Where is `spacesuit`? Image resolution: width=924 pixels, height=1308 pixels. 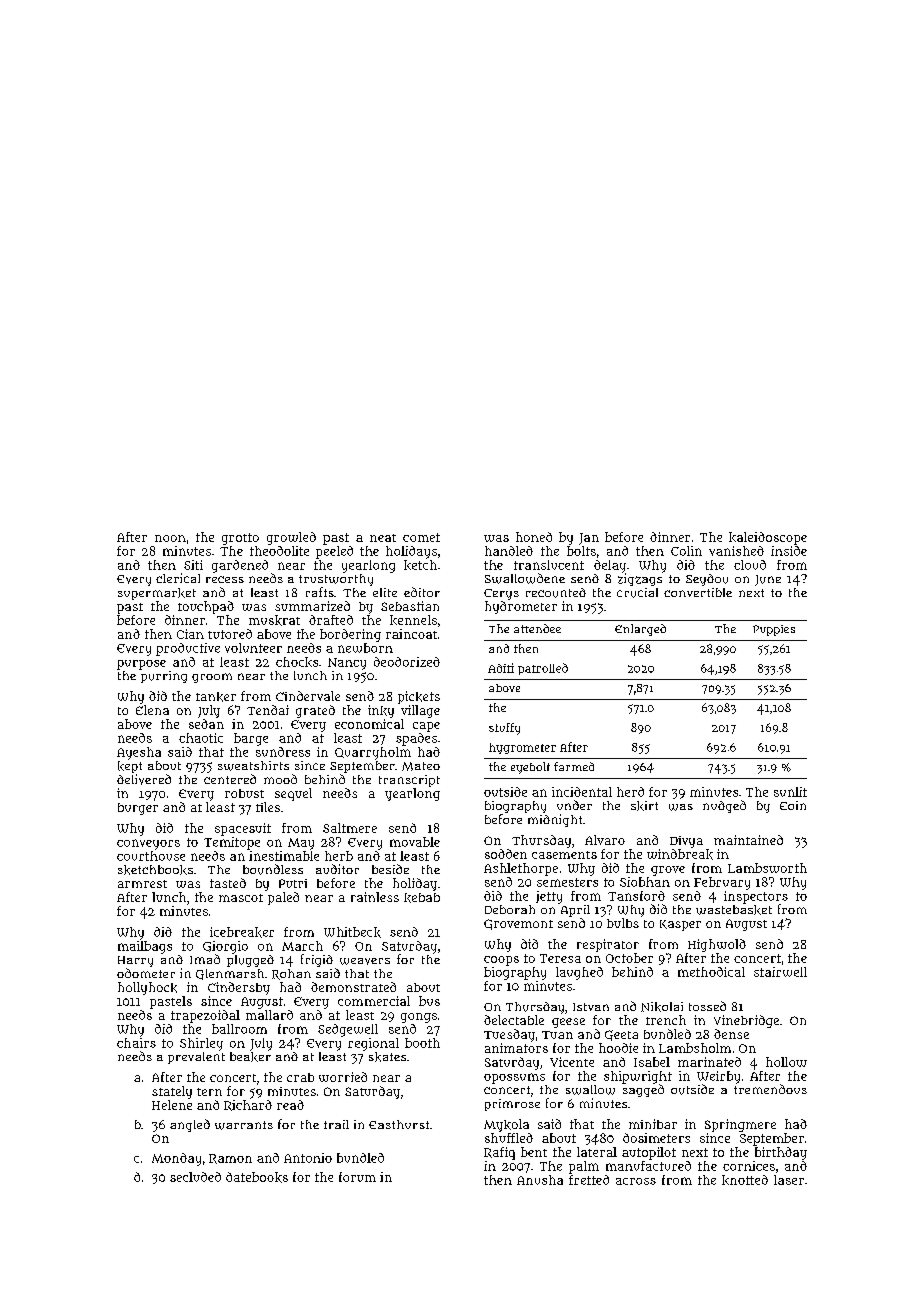 spacesuit is located at coordinates (243, 829).
